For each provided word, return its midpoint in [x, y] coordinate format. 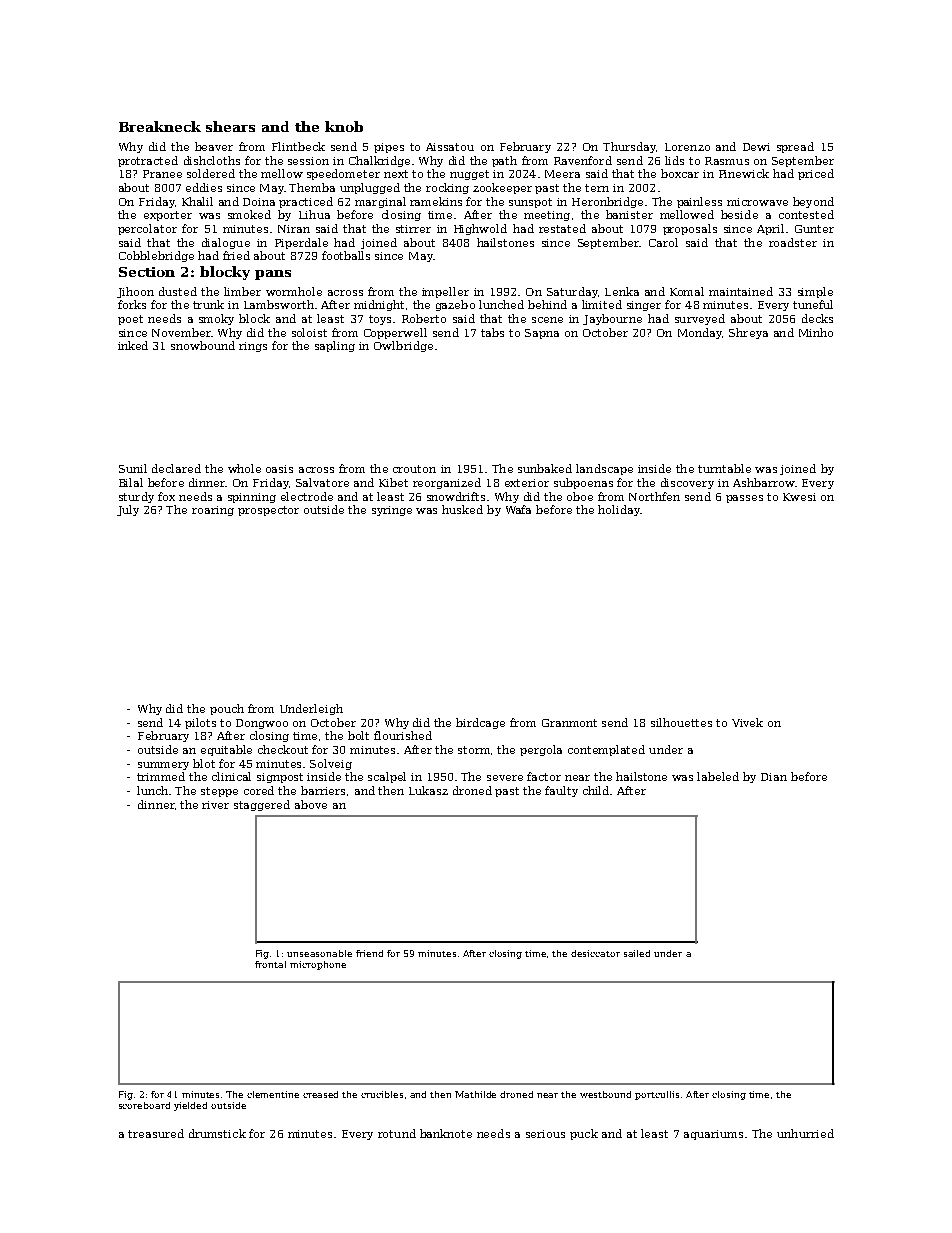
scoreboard [144, 1105]
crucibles [382, 1094]
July [128, 510]
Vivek [747, 722]
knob [344, 126]
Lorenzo [687, 147]
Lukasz [428, 790]
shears [230, 126]
